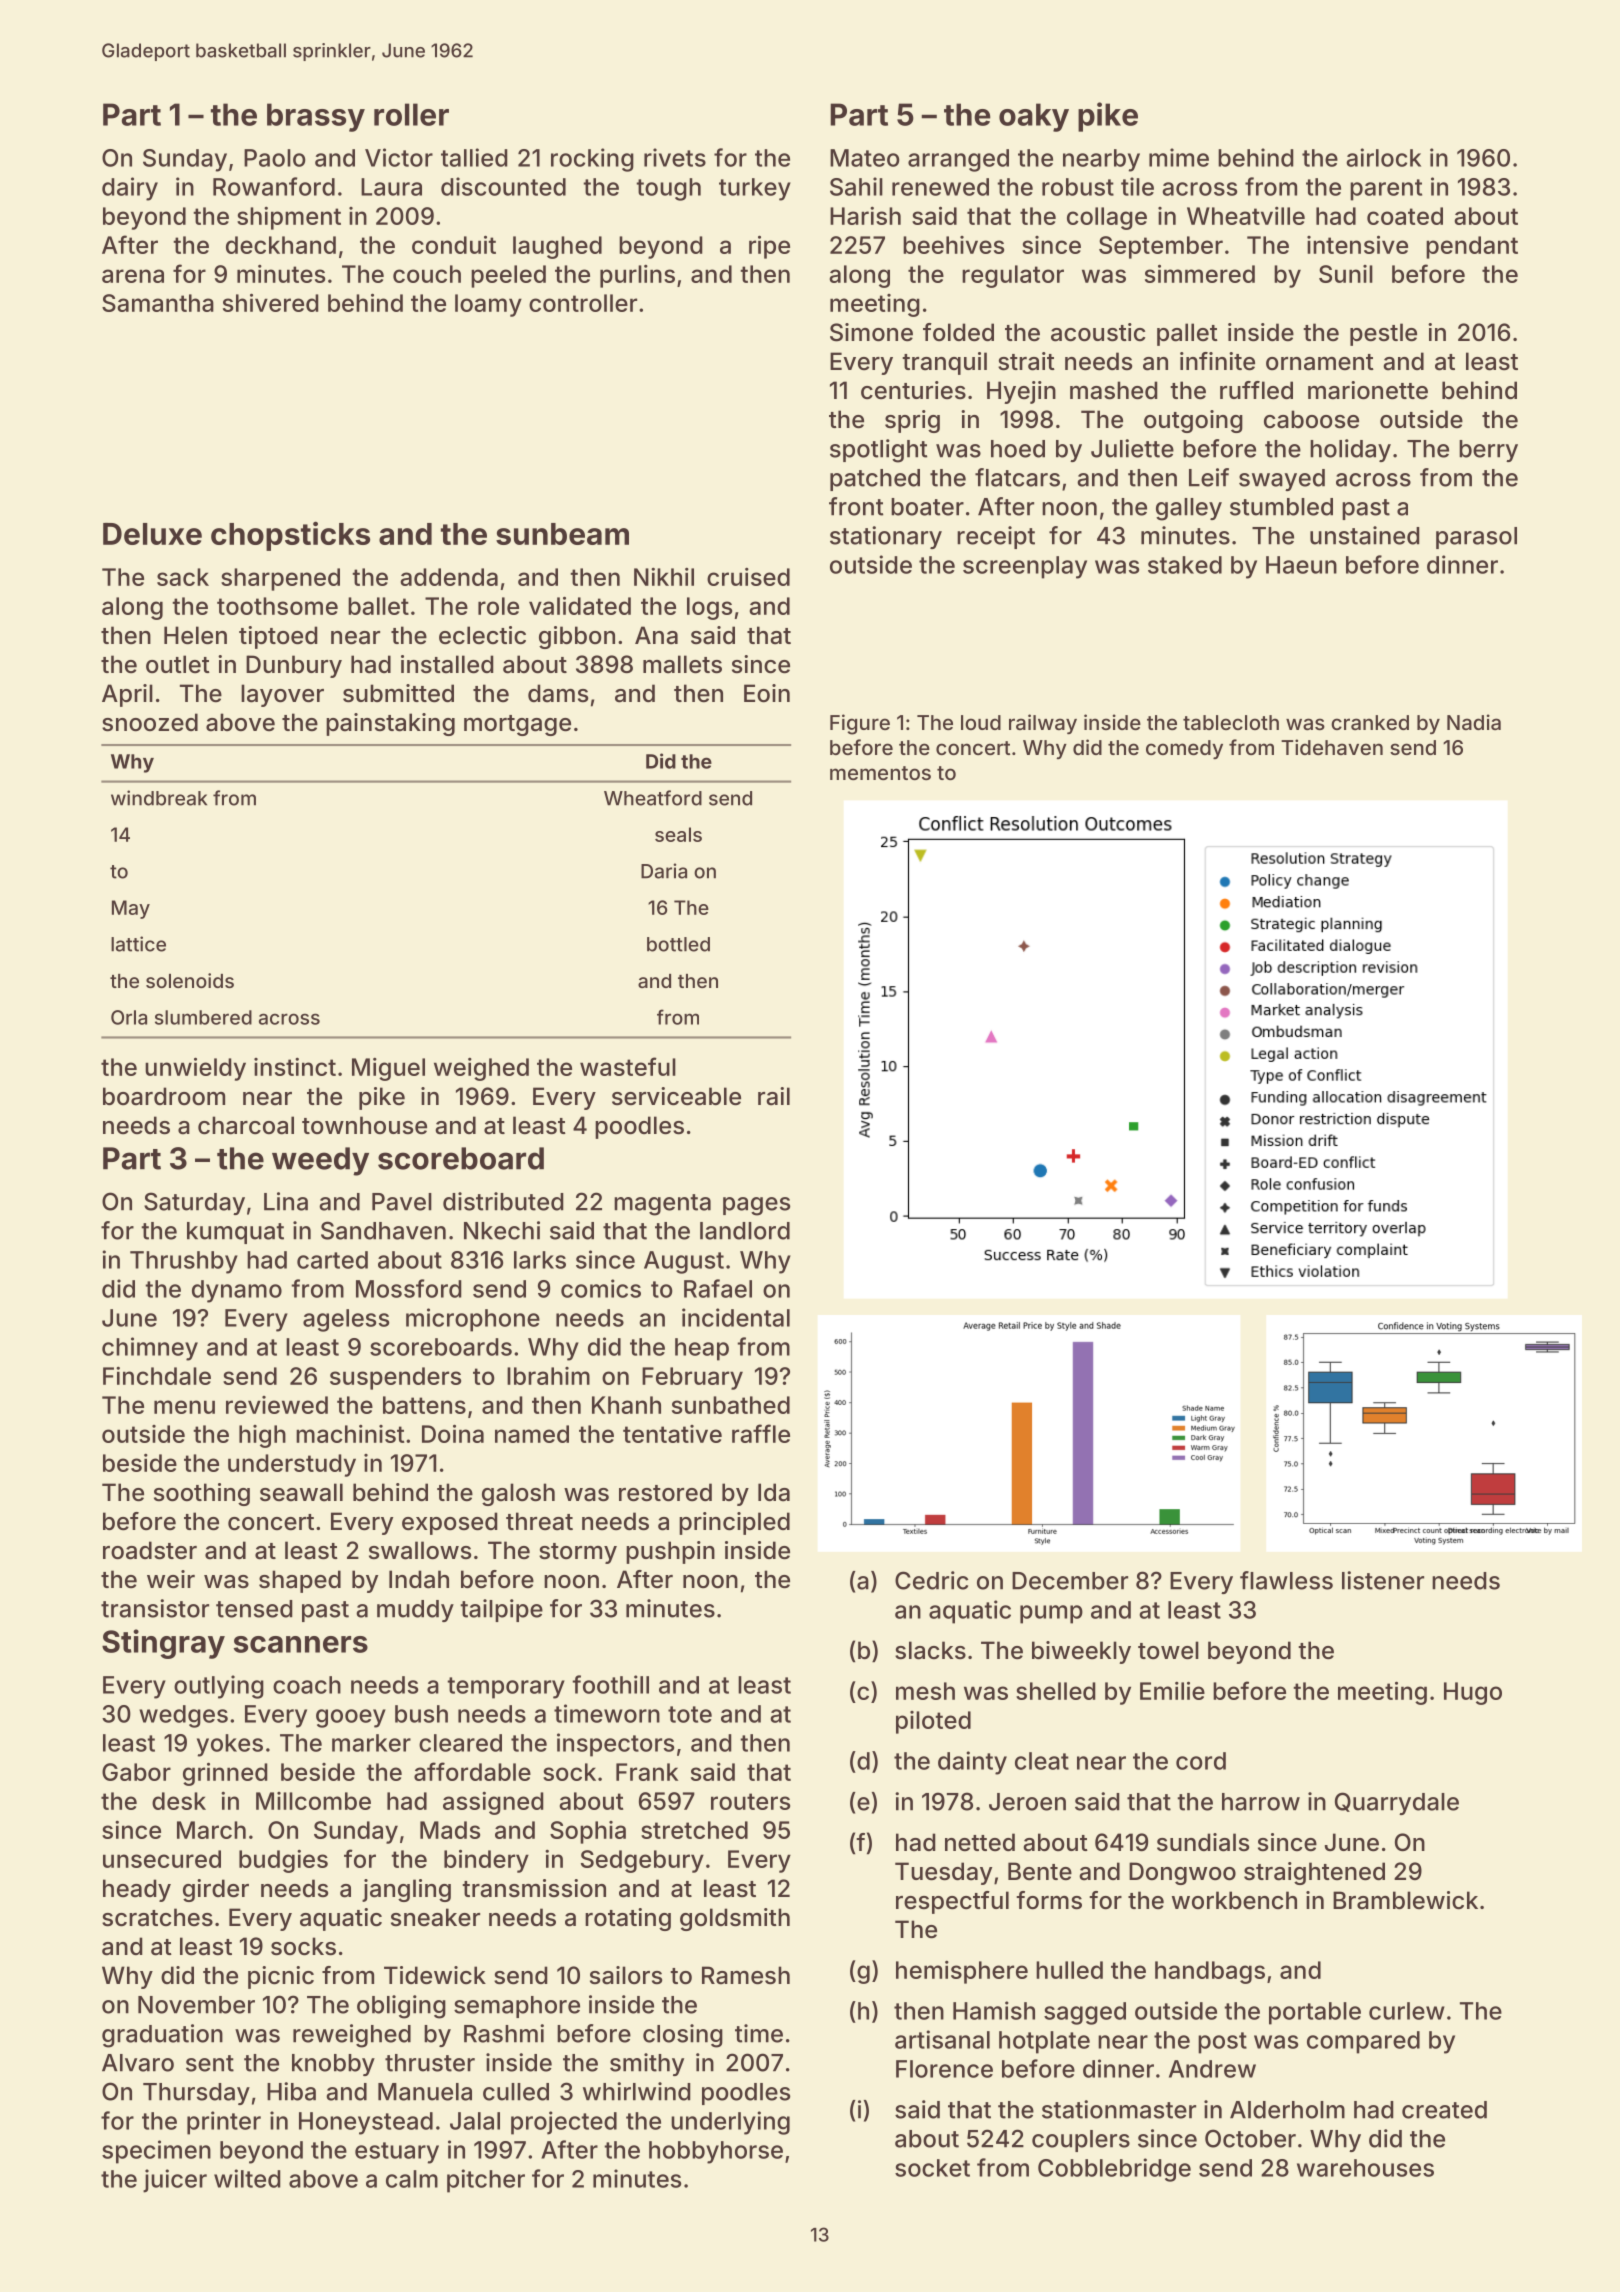 Image resolution: width=1620 pixels, height=2292 pixels. I want to click on Millcombe, so click(313, 1801).
